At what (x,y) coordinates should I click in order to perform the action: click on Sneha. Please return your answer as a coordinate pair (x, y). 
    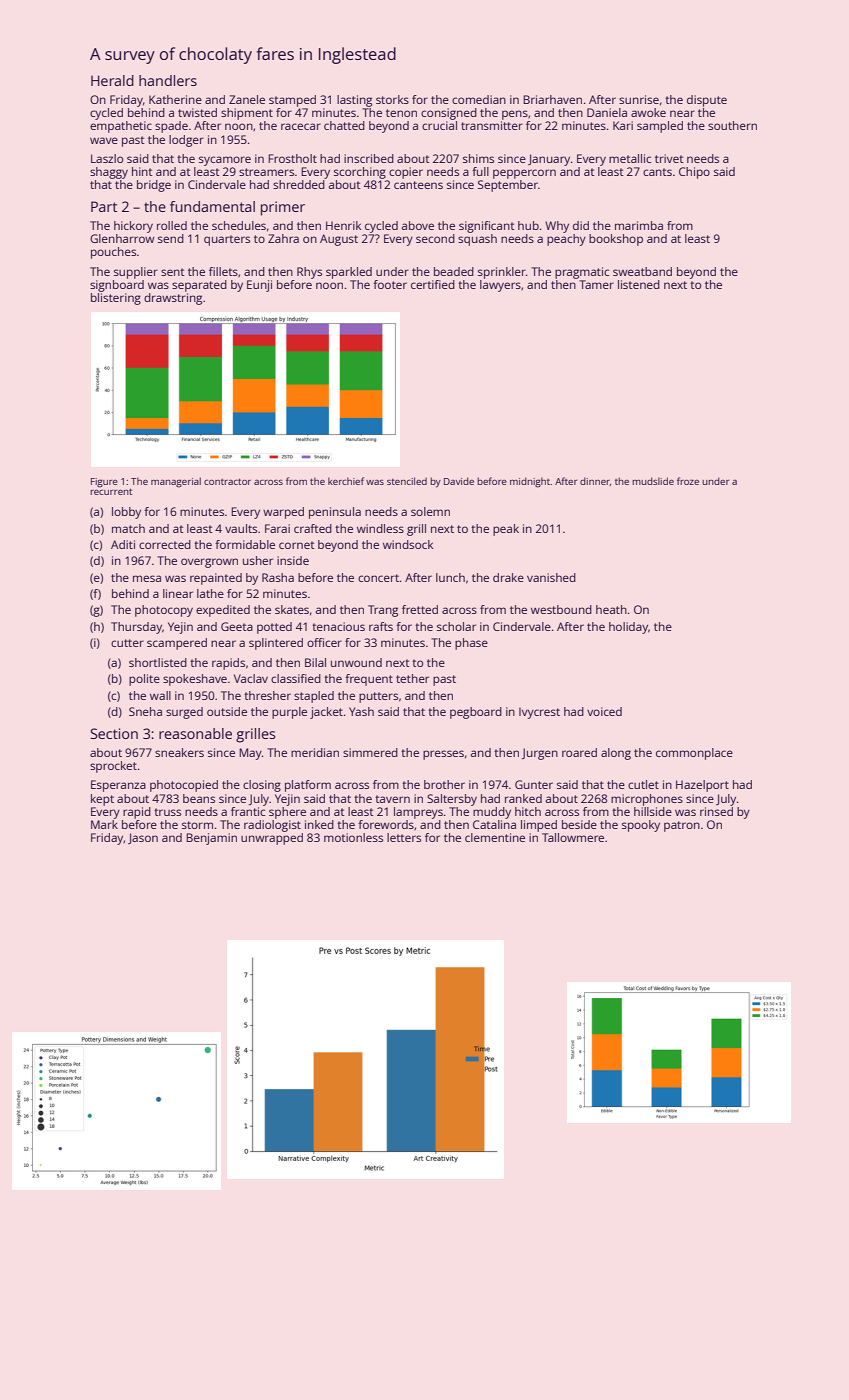
    Looking at the image, I should click on (145, 711).
